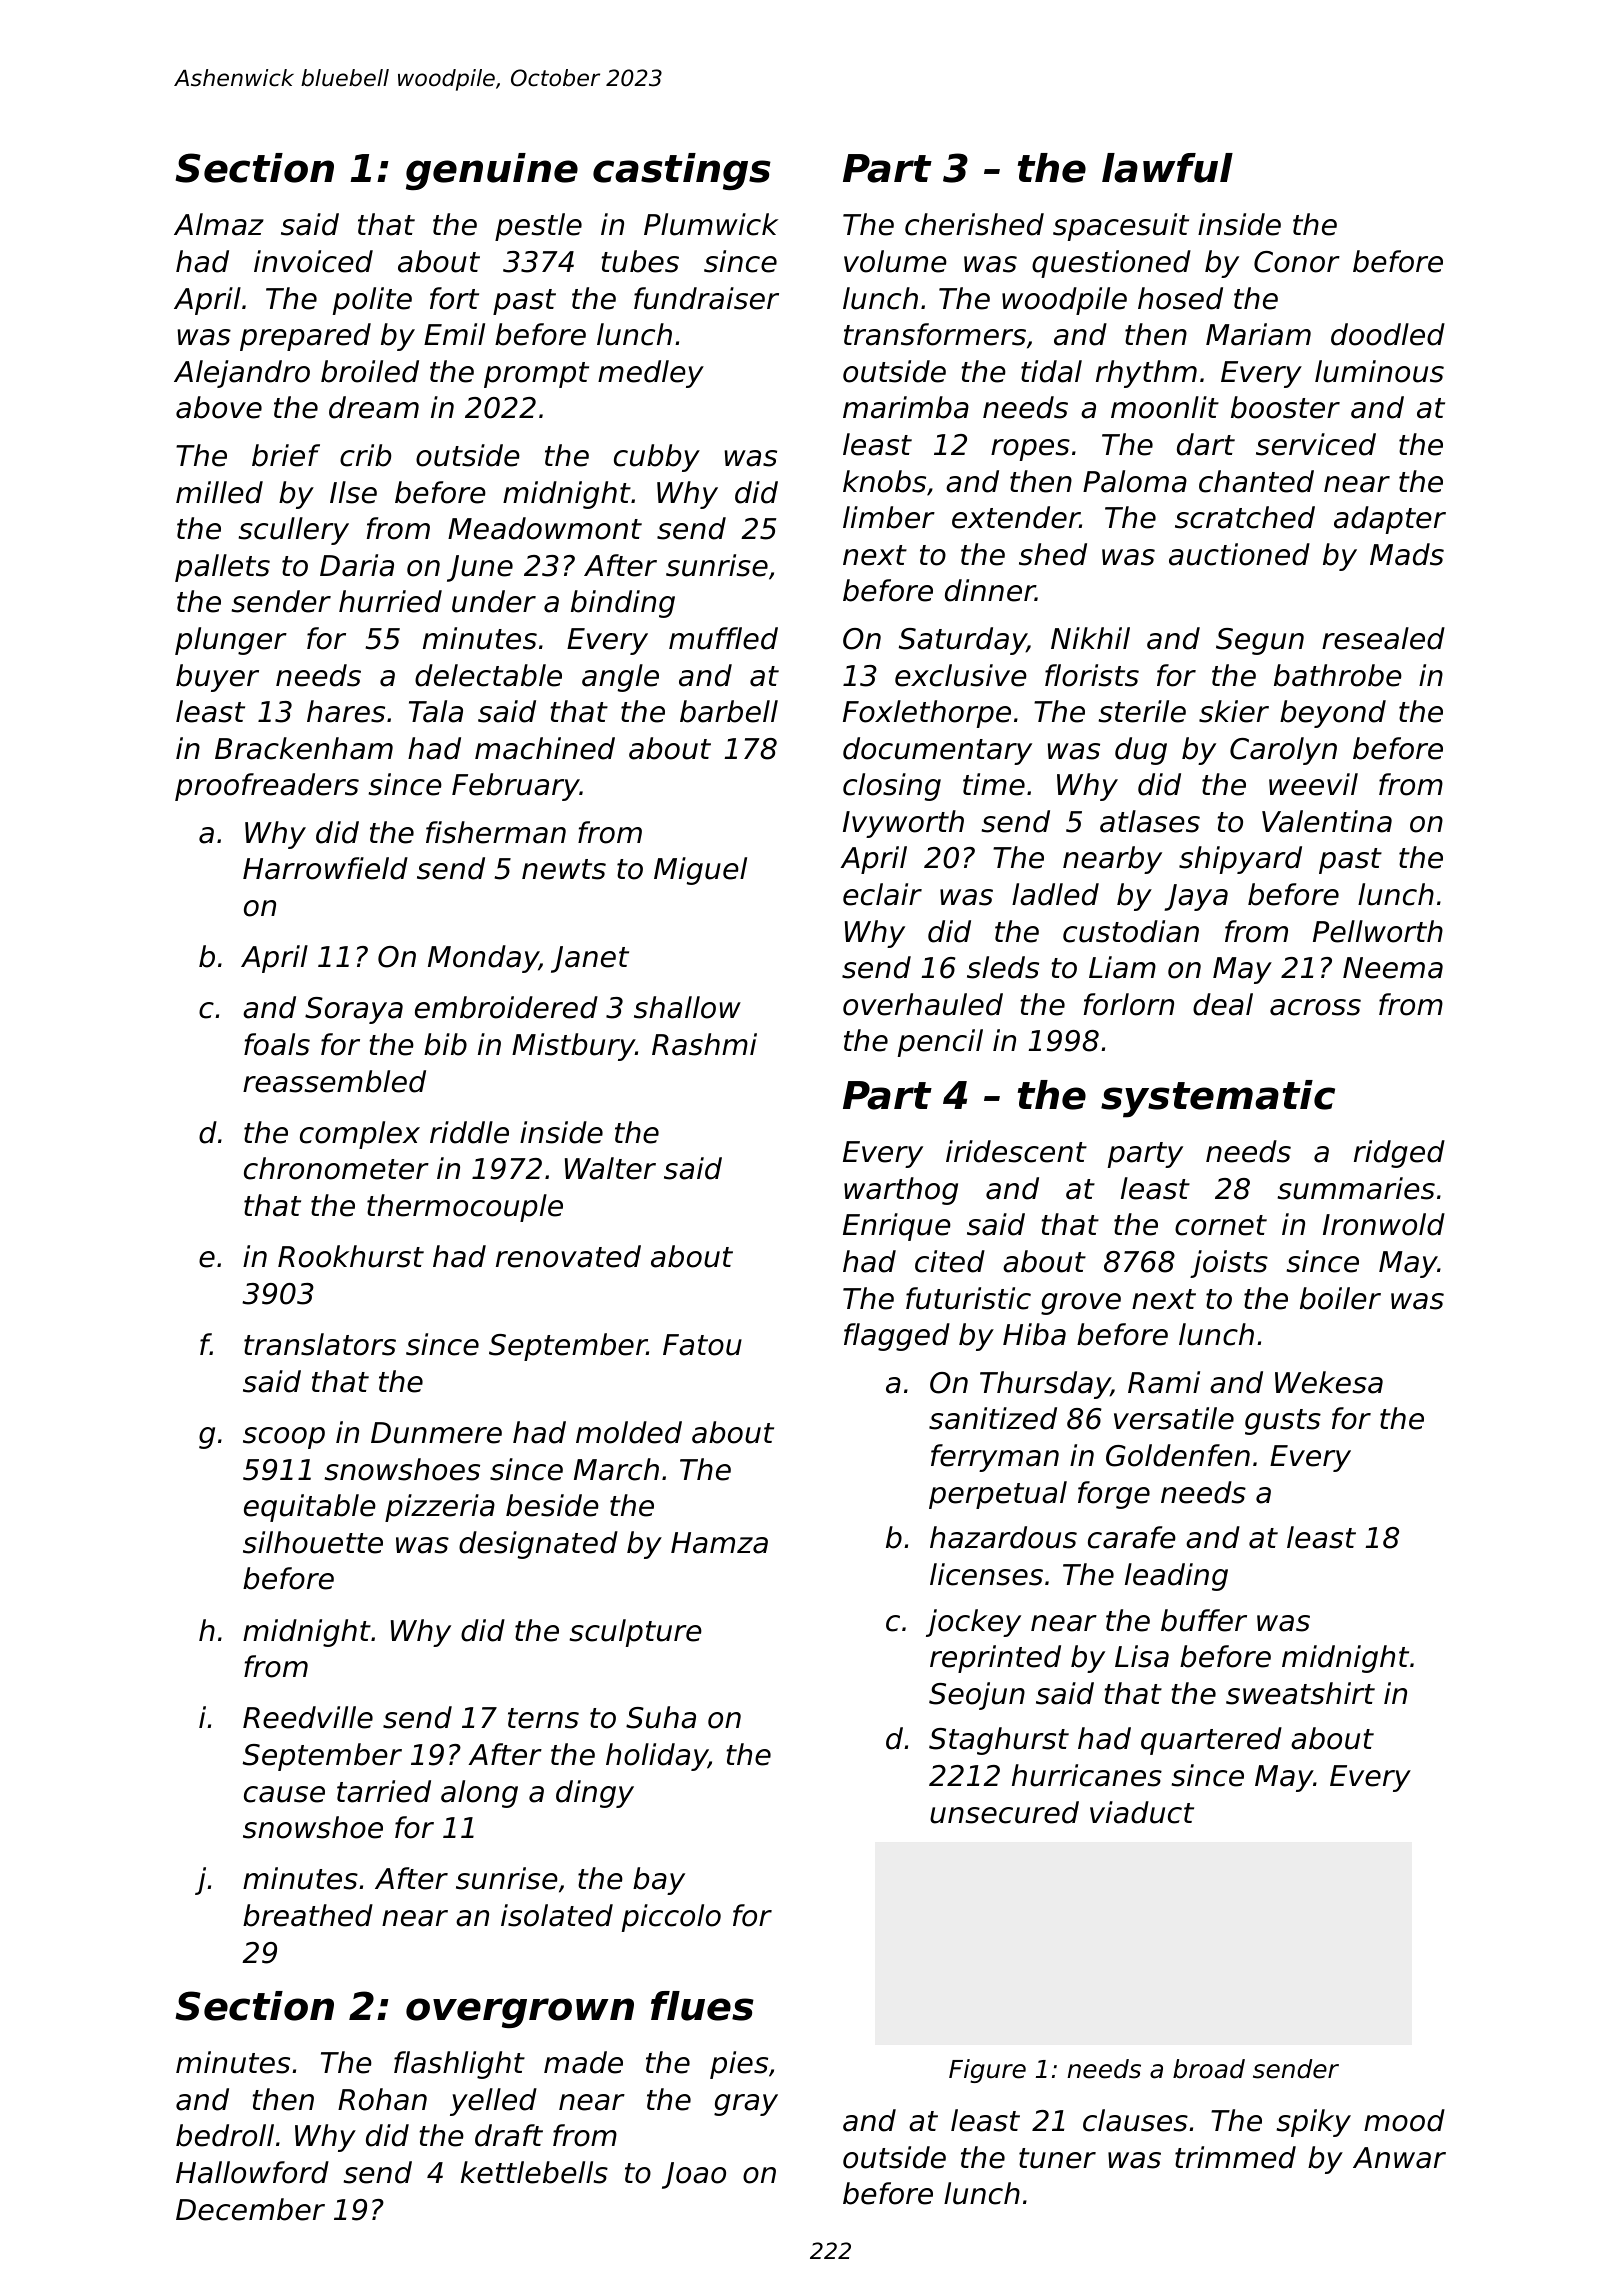 This screenshot has height=2292, width=1620. I want to click on dart, so click(1206, 444).
